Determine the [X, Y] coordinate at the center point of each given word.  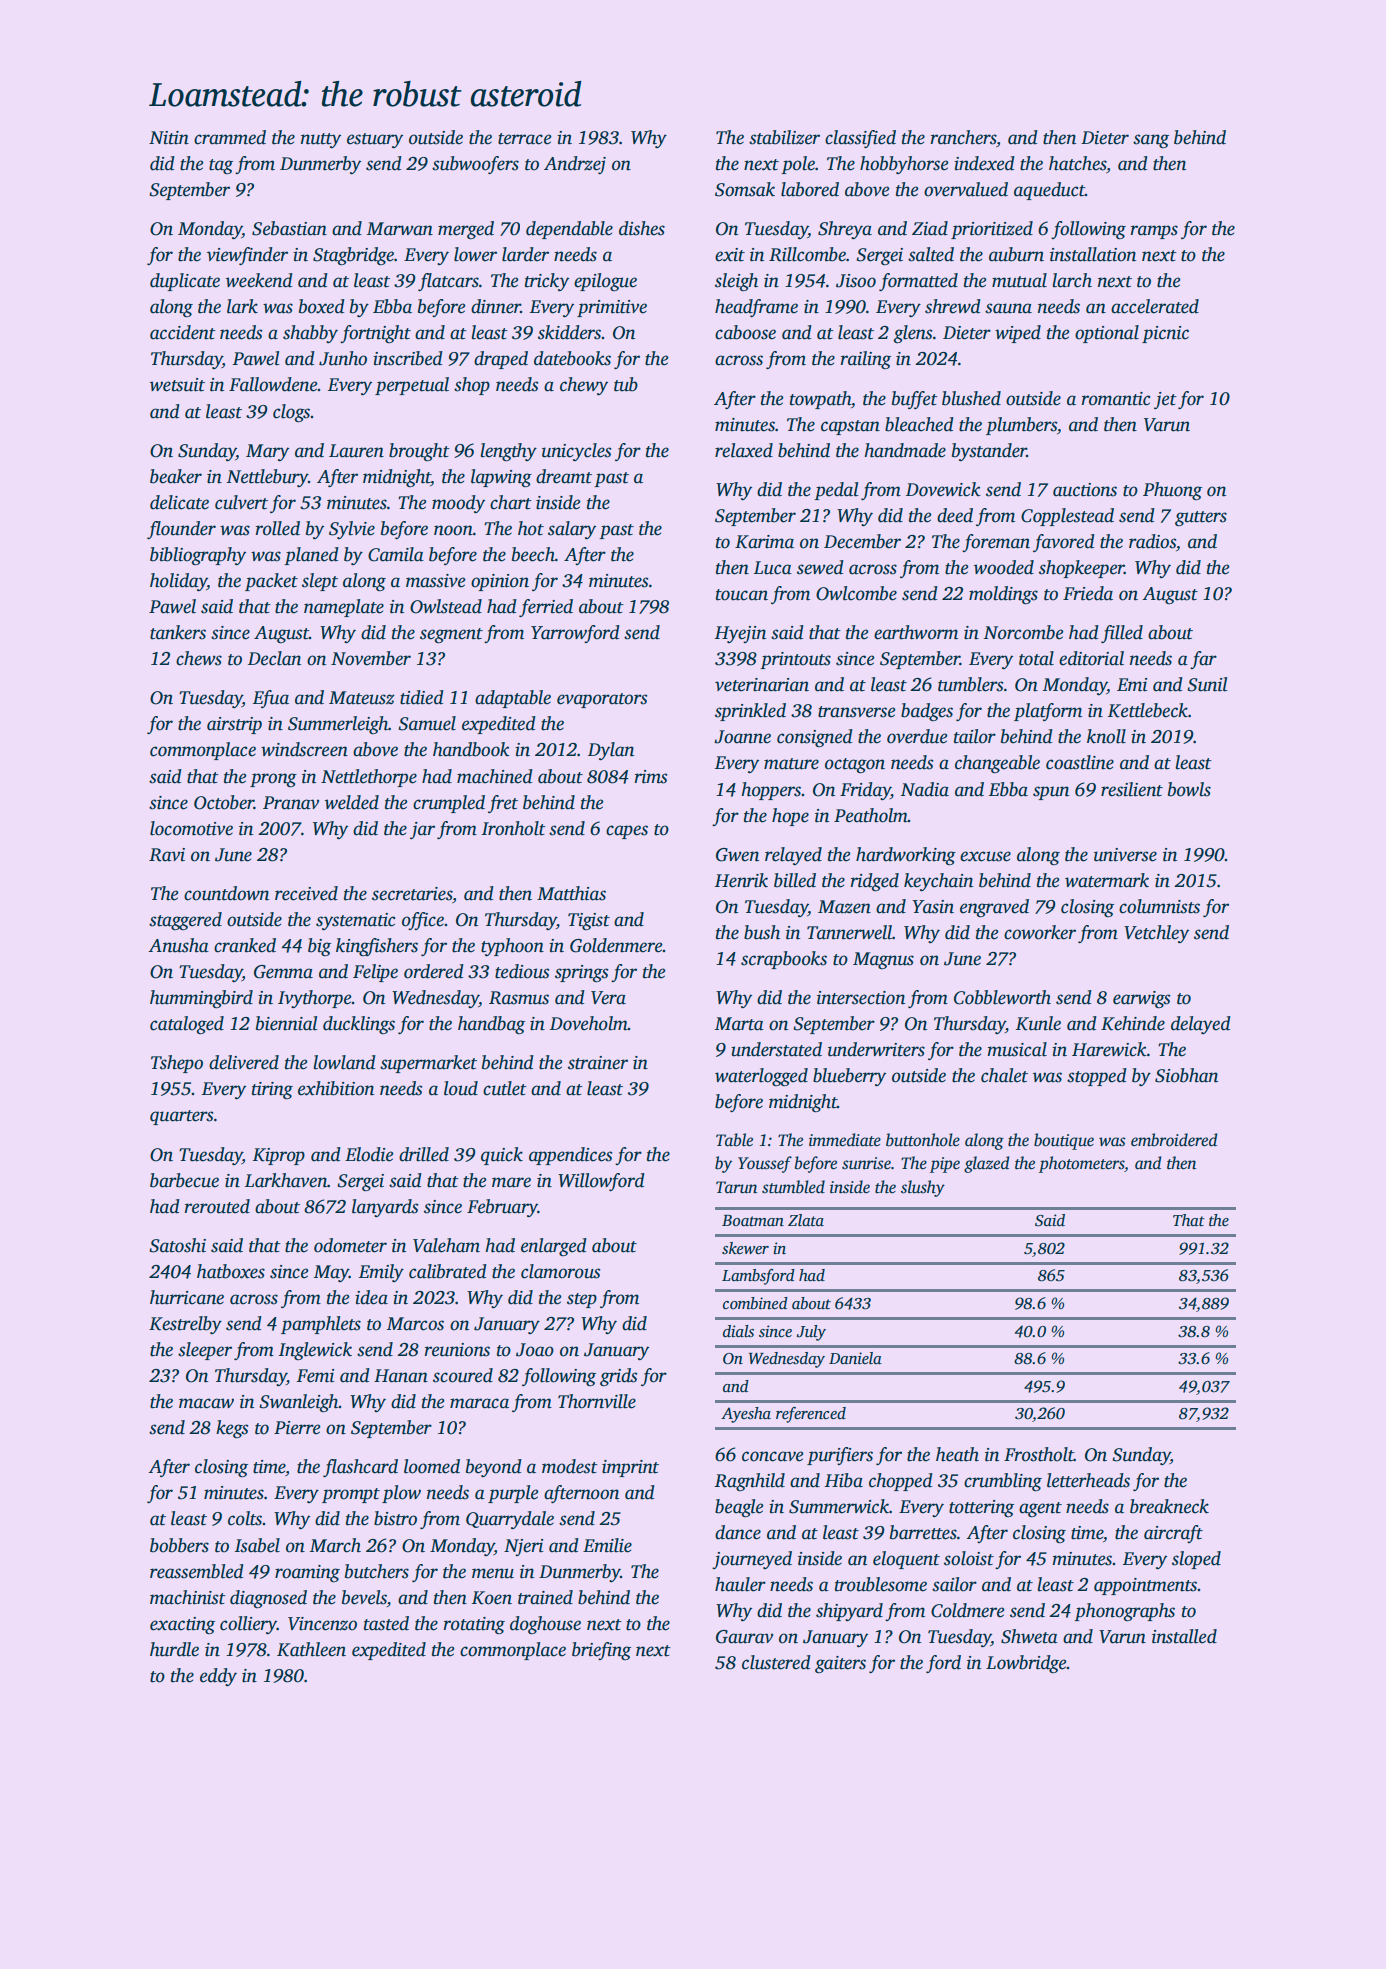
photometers [1082, 1164]
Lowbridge [1026, 1664]
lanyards [385, 1208]
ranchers [963, 137]
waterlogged [761, 1077]
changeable [997, 764]
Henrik [741, 880]
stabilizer [784, 137]
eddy [218, 1677]
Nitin [169, 138]
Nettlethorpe [369, 778]
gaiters [840, 1665]
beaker [176, 476]
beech [533, 554]
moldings [1003, 595]
